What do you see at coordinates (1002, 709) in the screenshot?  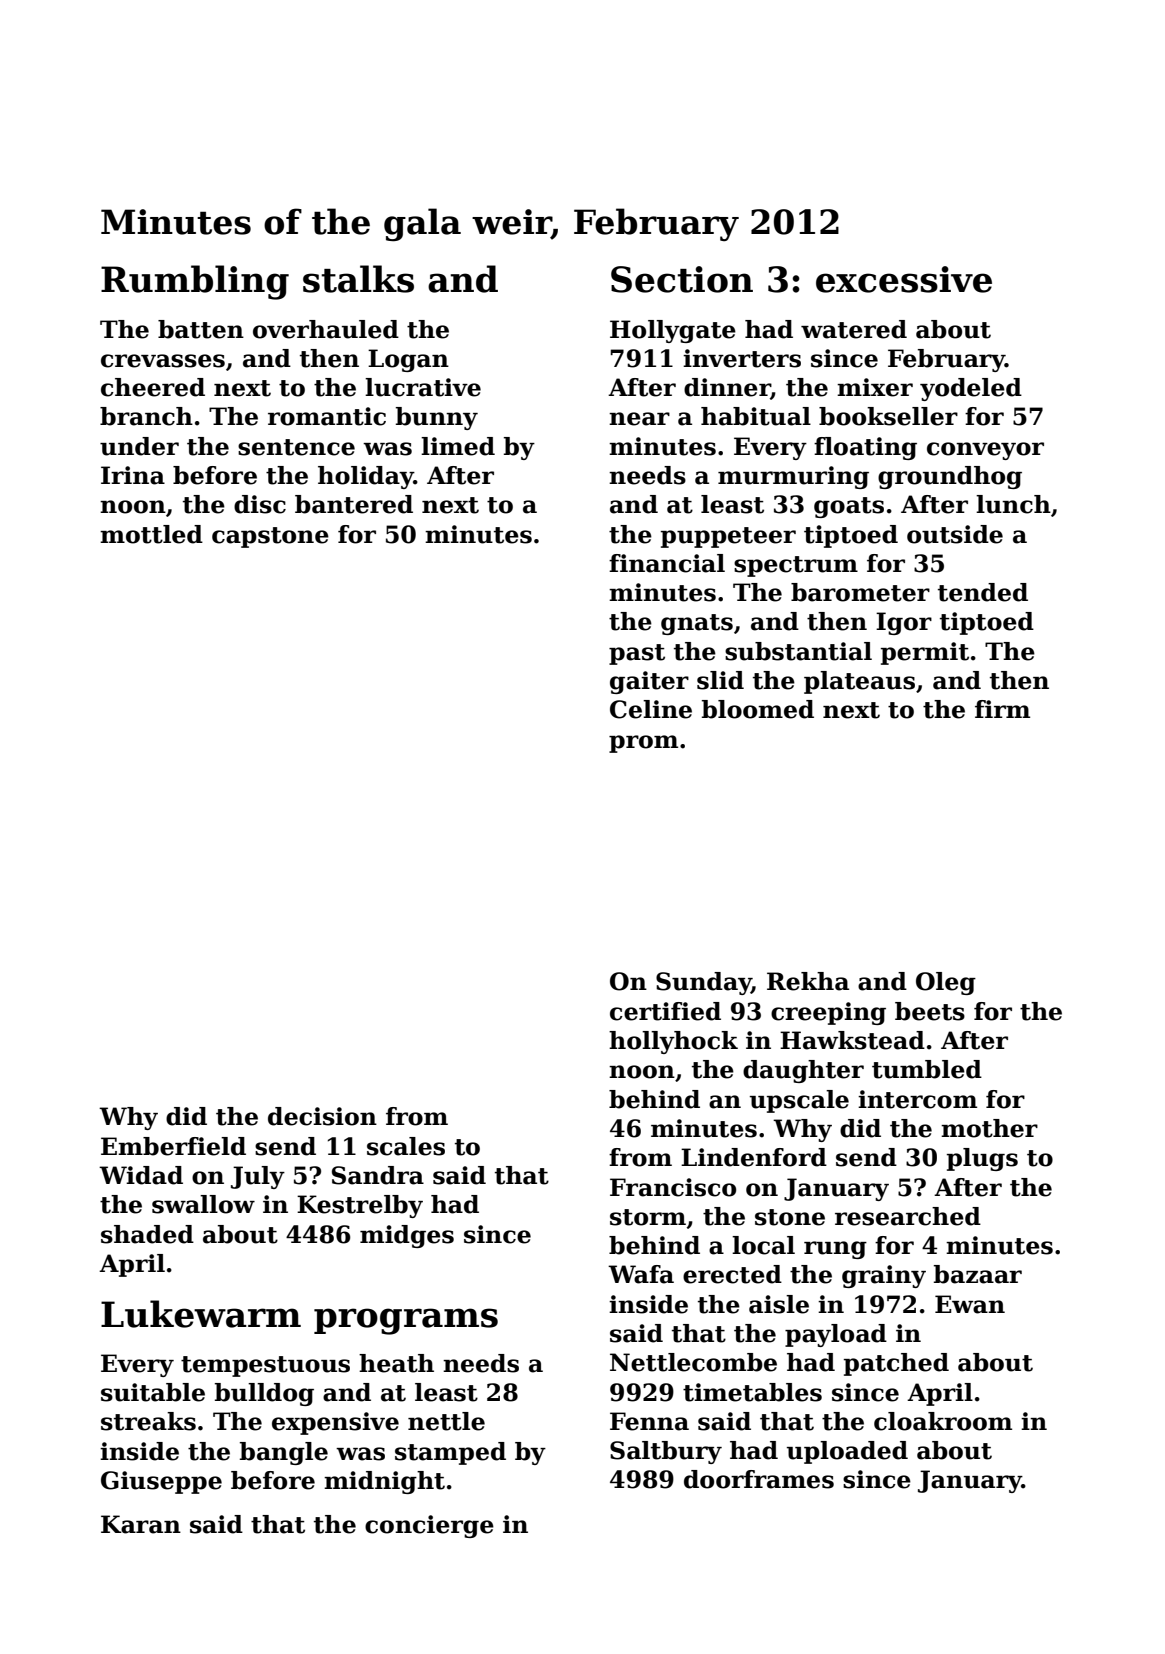 I see `firm` at bounding box center [1002, 709].
